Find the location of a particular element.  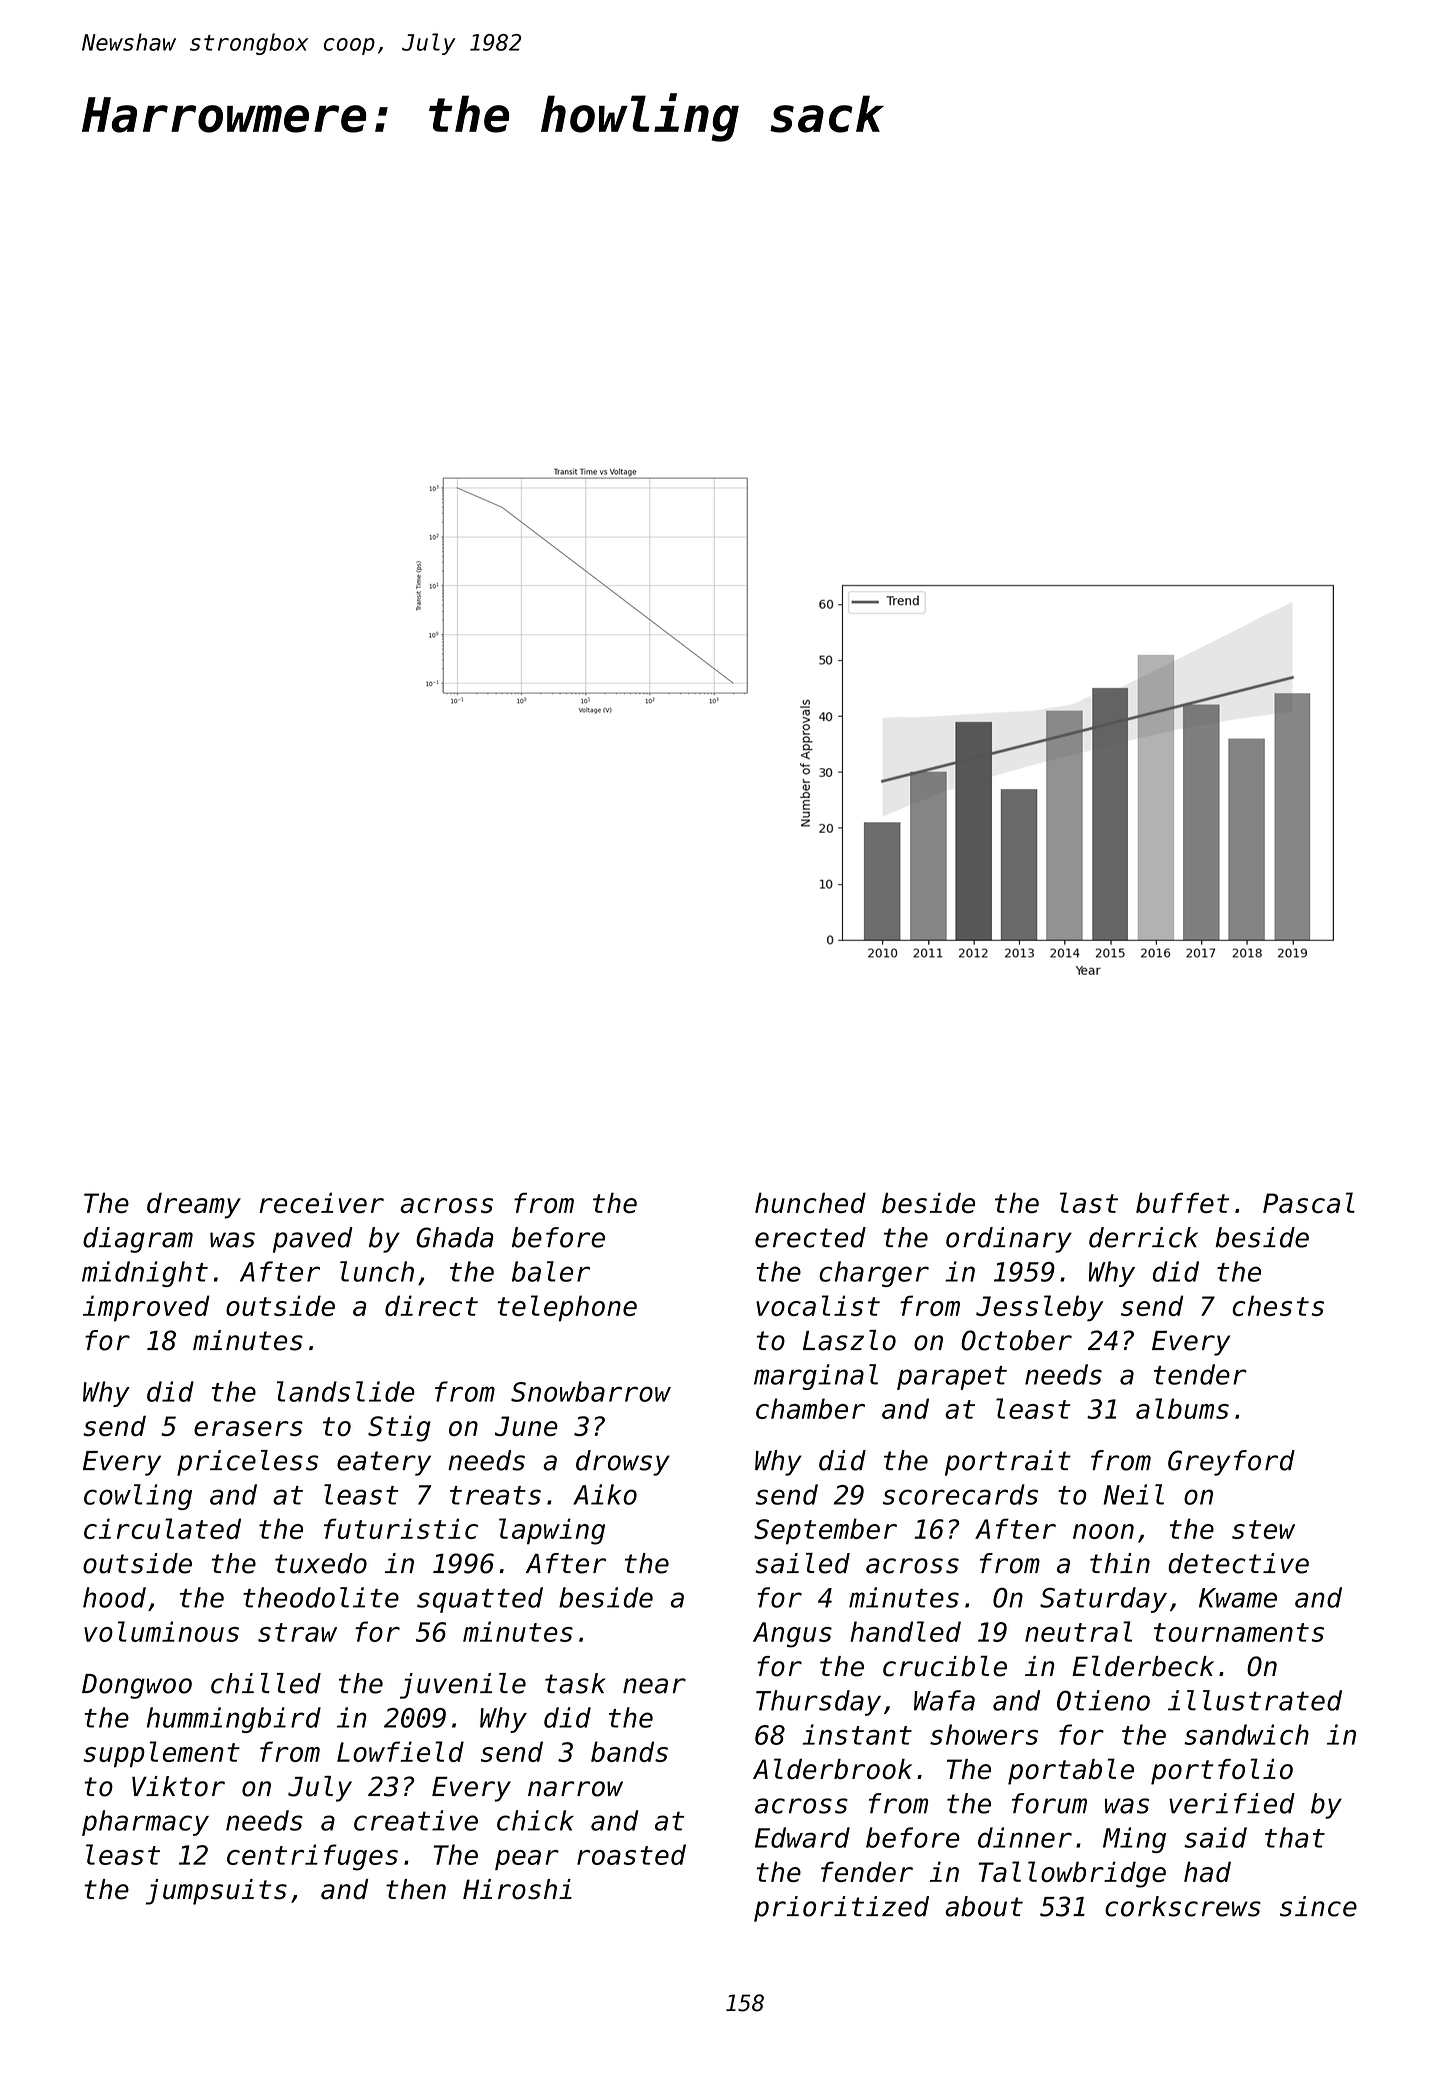

charger is located at coordinates (874, 1274).
